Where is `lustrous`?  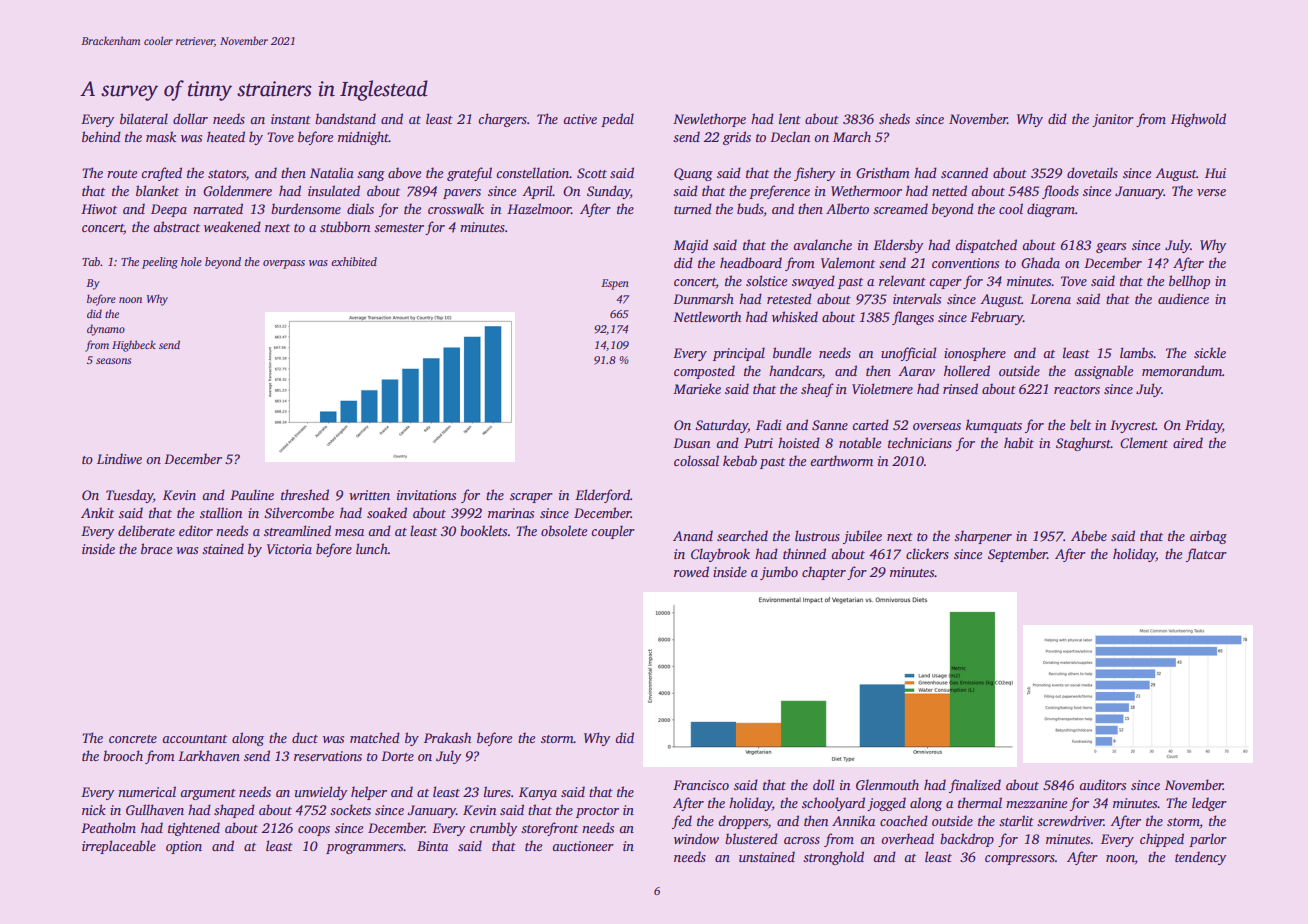
lustrous is located at coordinates (817, 535).
